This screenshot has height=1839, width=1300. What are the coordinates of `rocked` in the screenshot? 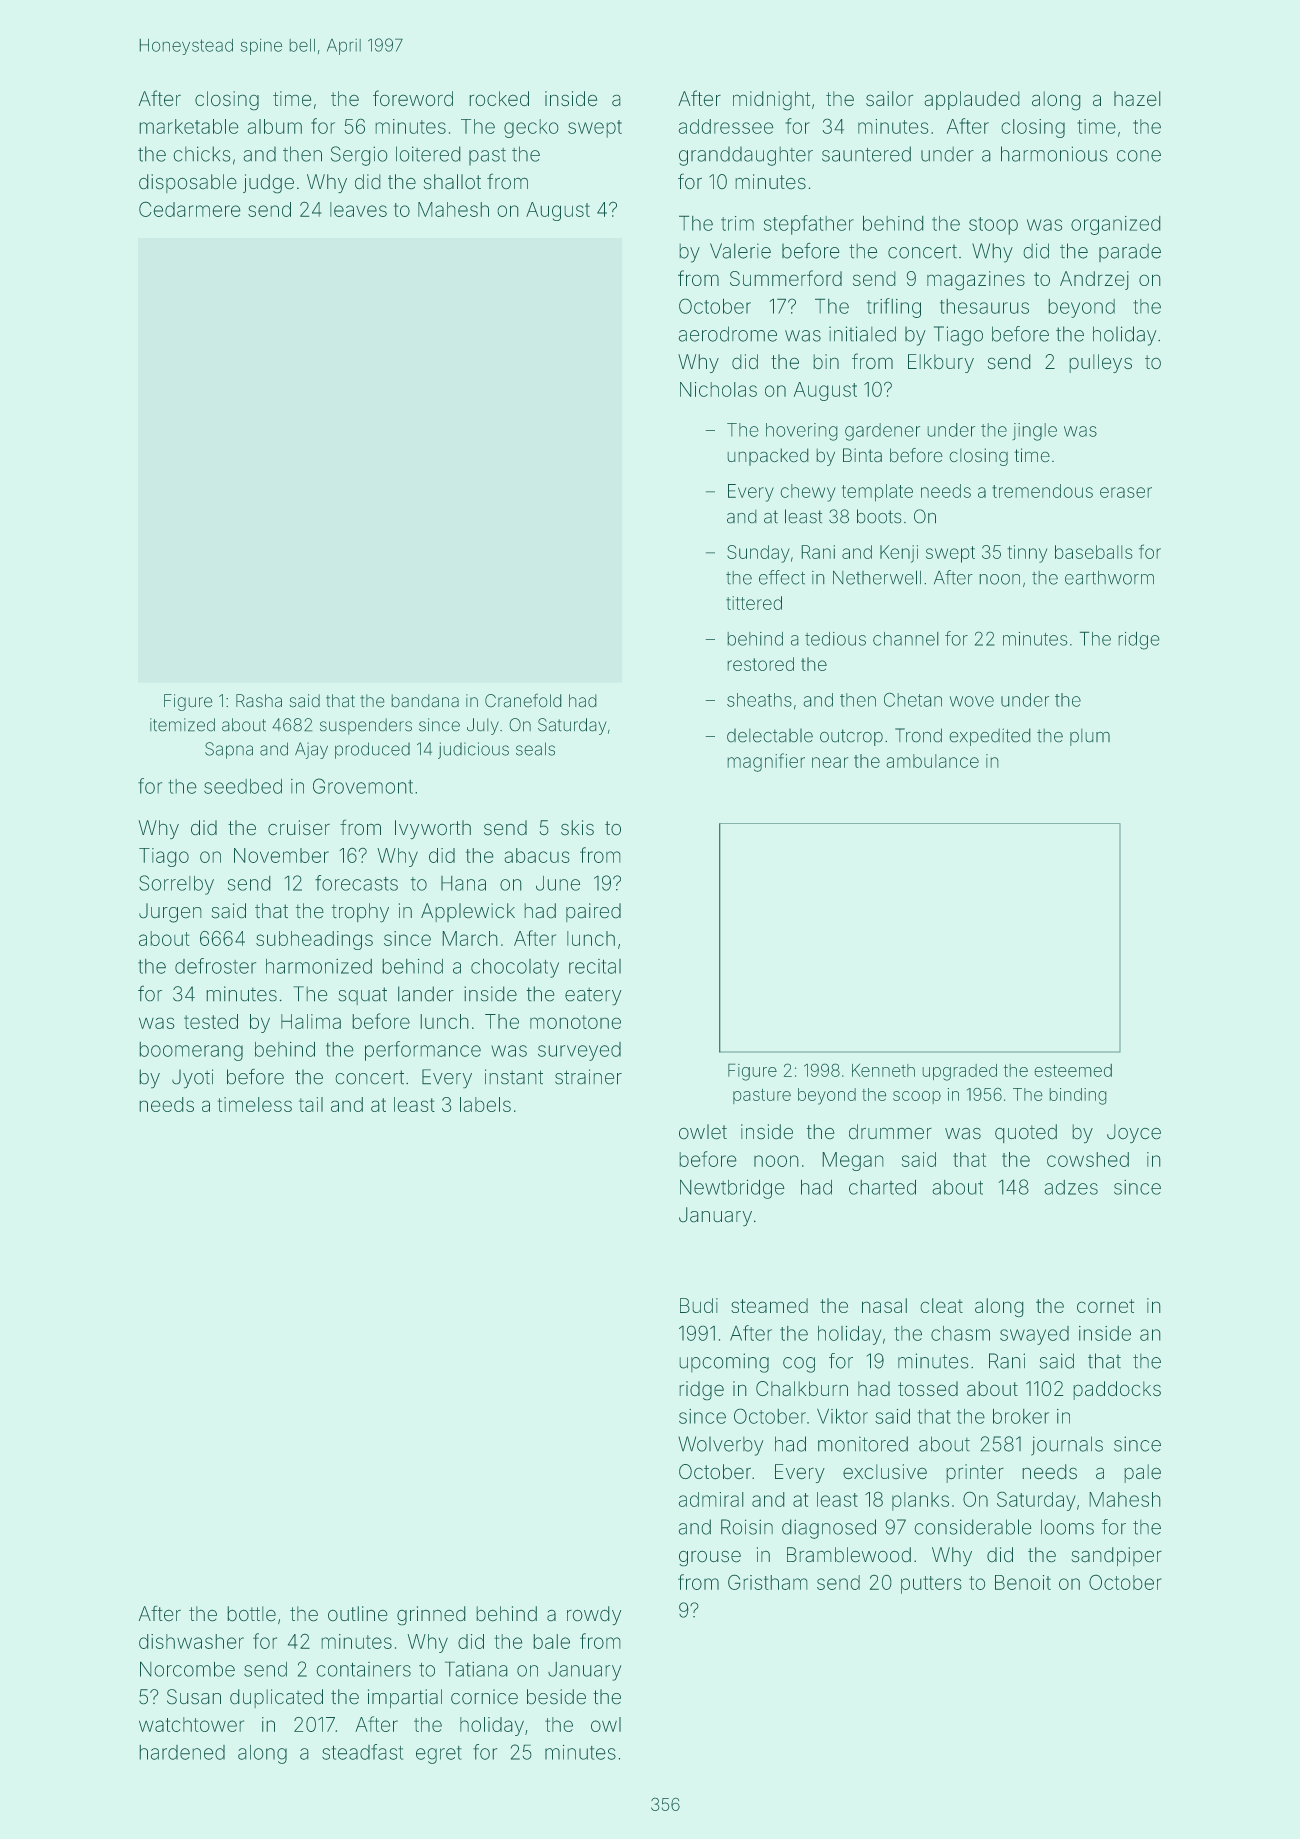 It's located at (499, 98).
